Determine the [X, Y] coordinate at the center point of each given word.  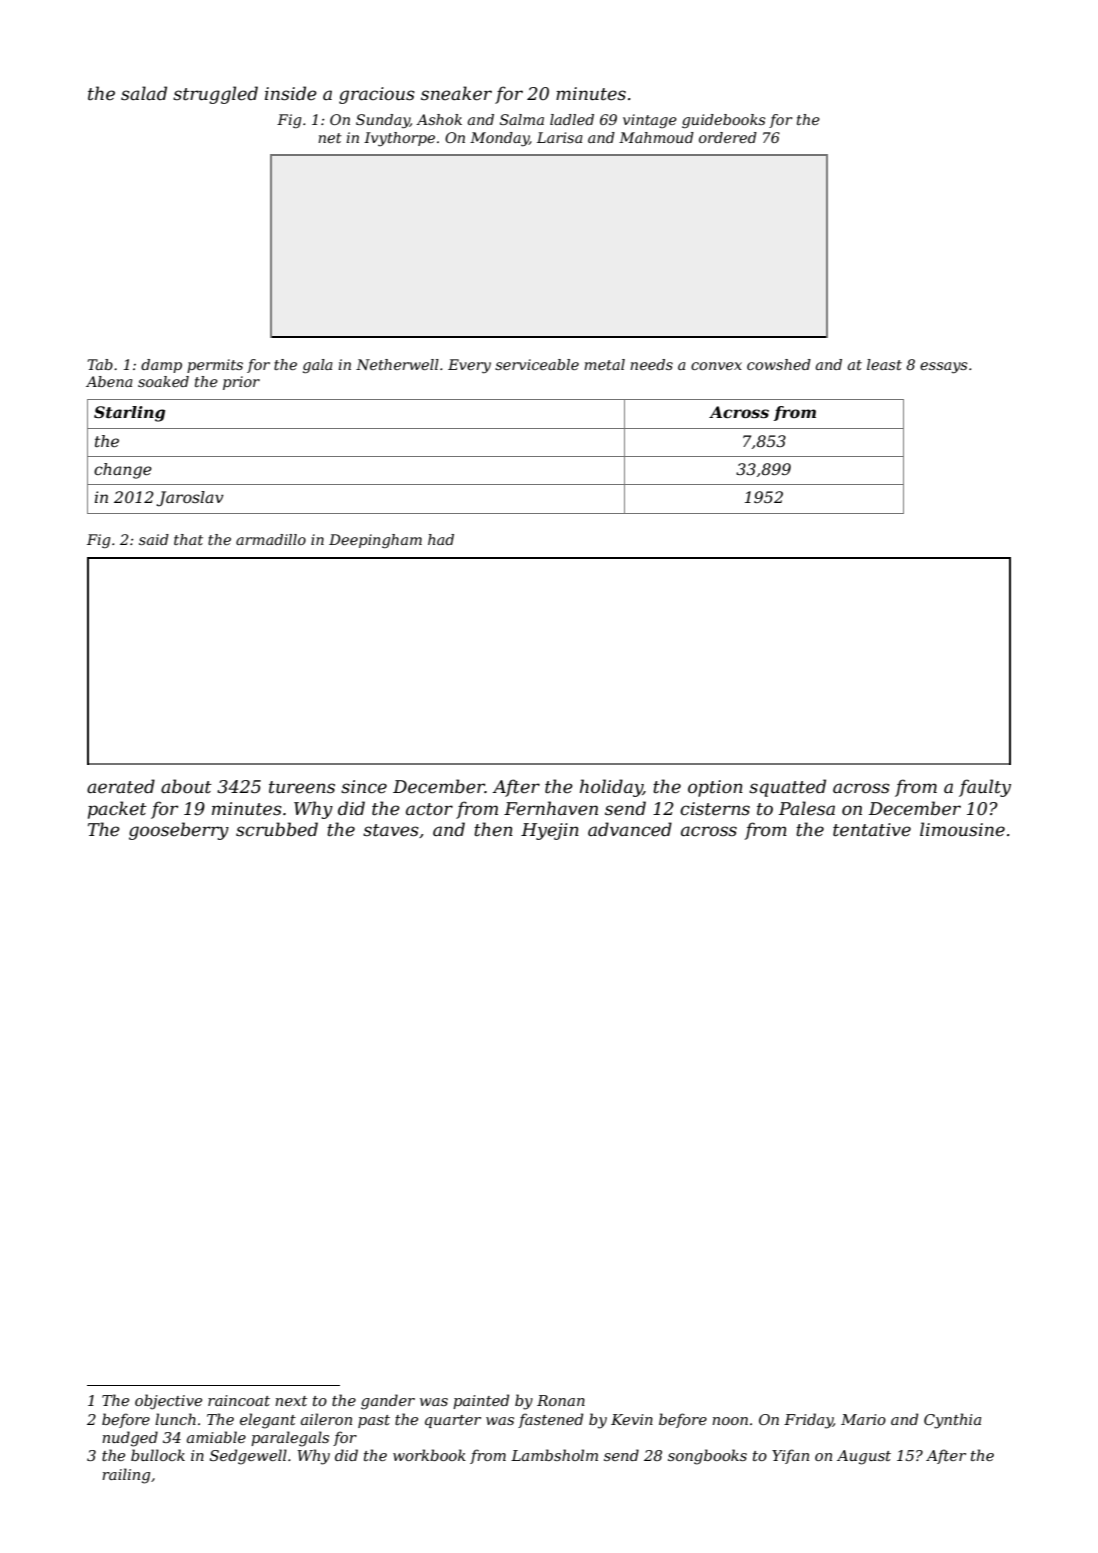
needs [651, 364]
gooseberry [179, 831]
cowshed [779, 364]
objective [168, 1402]
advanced [630, 829]
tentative [872, 830]
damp [161, 366]
